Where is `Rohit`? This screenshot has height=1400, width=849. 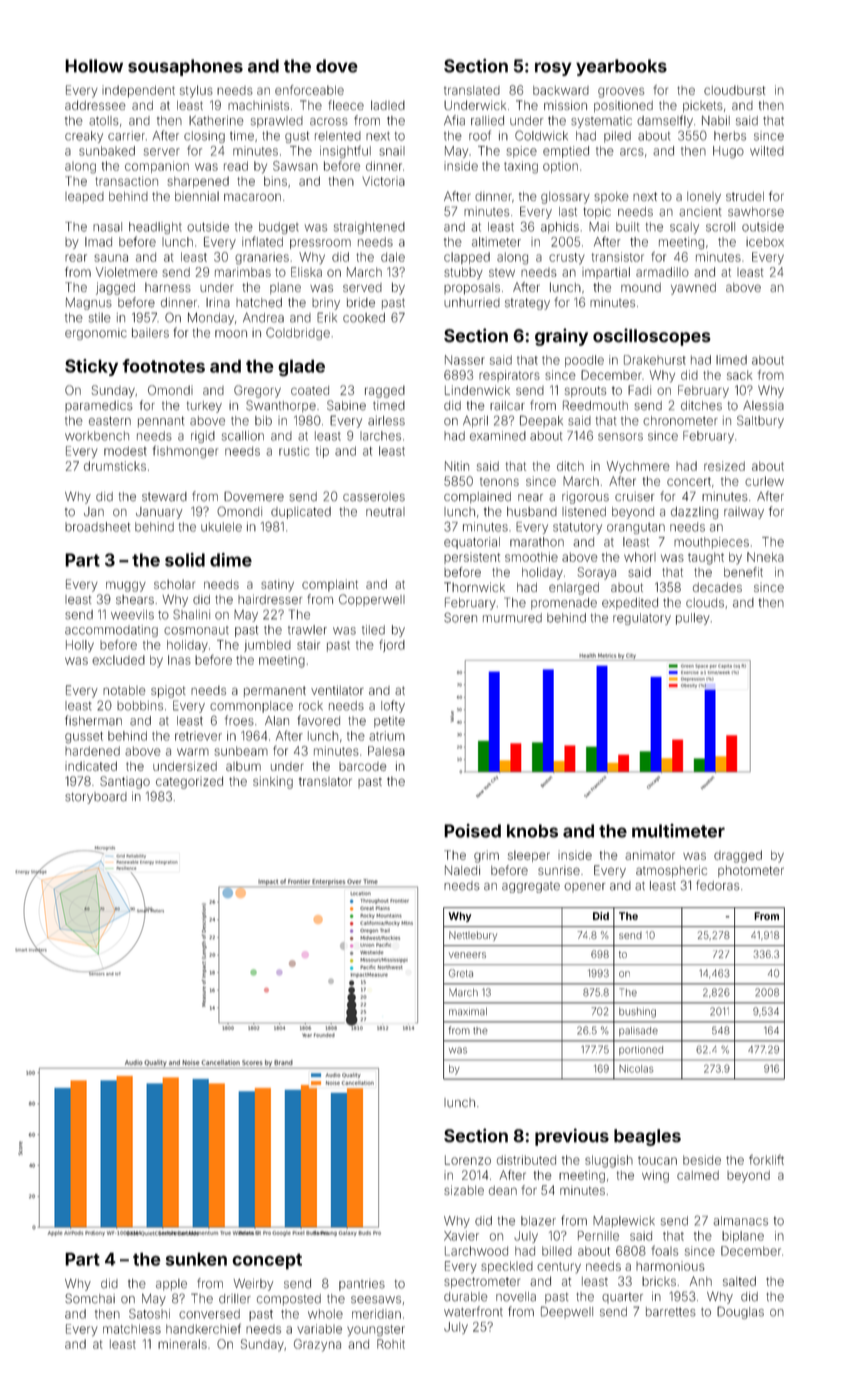 Rohit is located at coordinates (391, 1344).
